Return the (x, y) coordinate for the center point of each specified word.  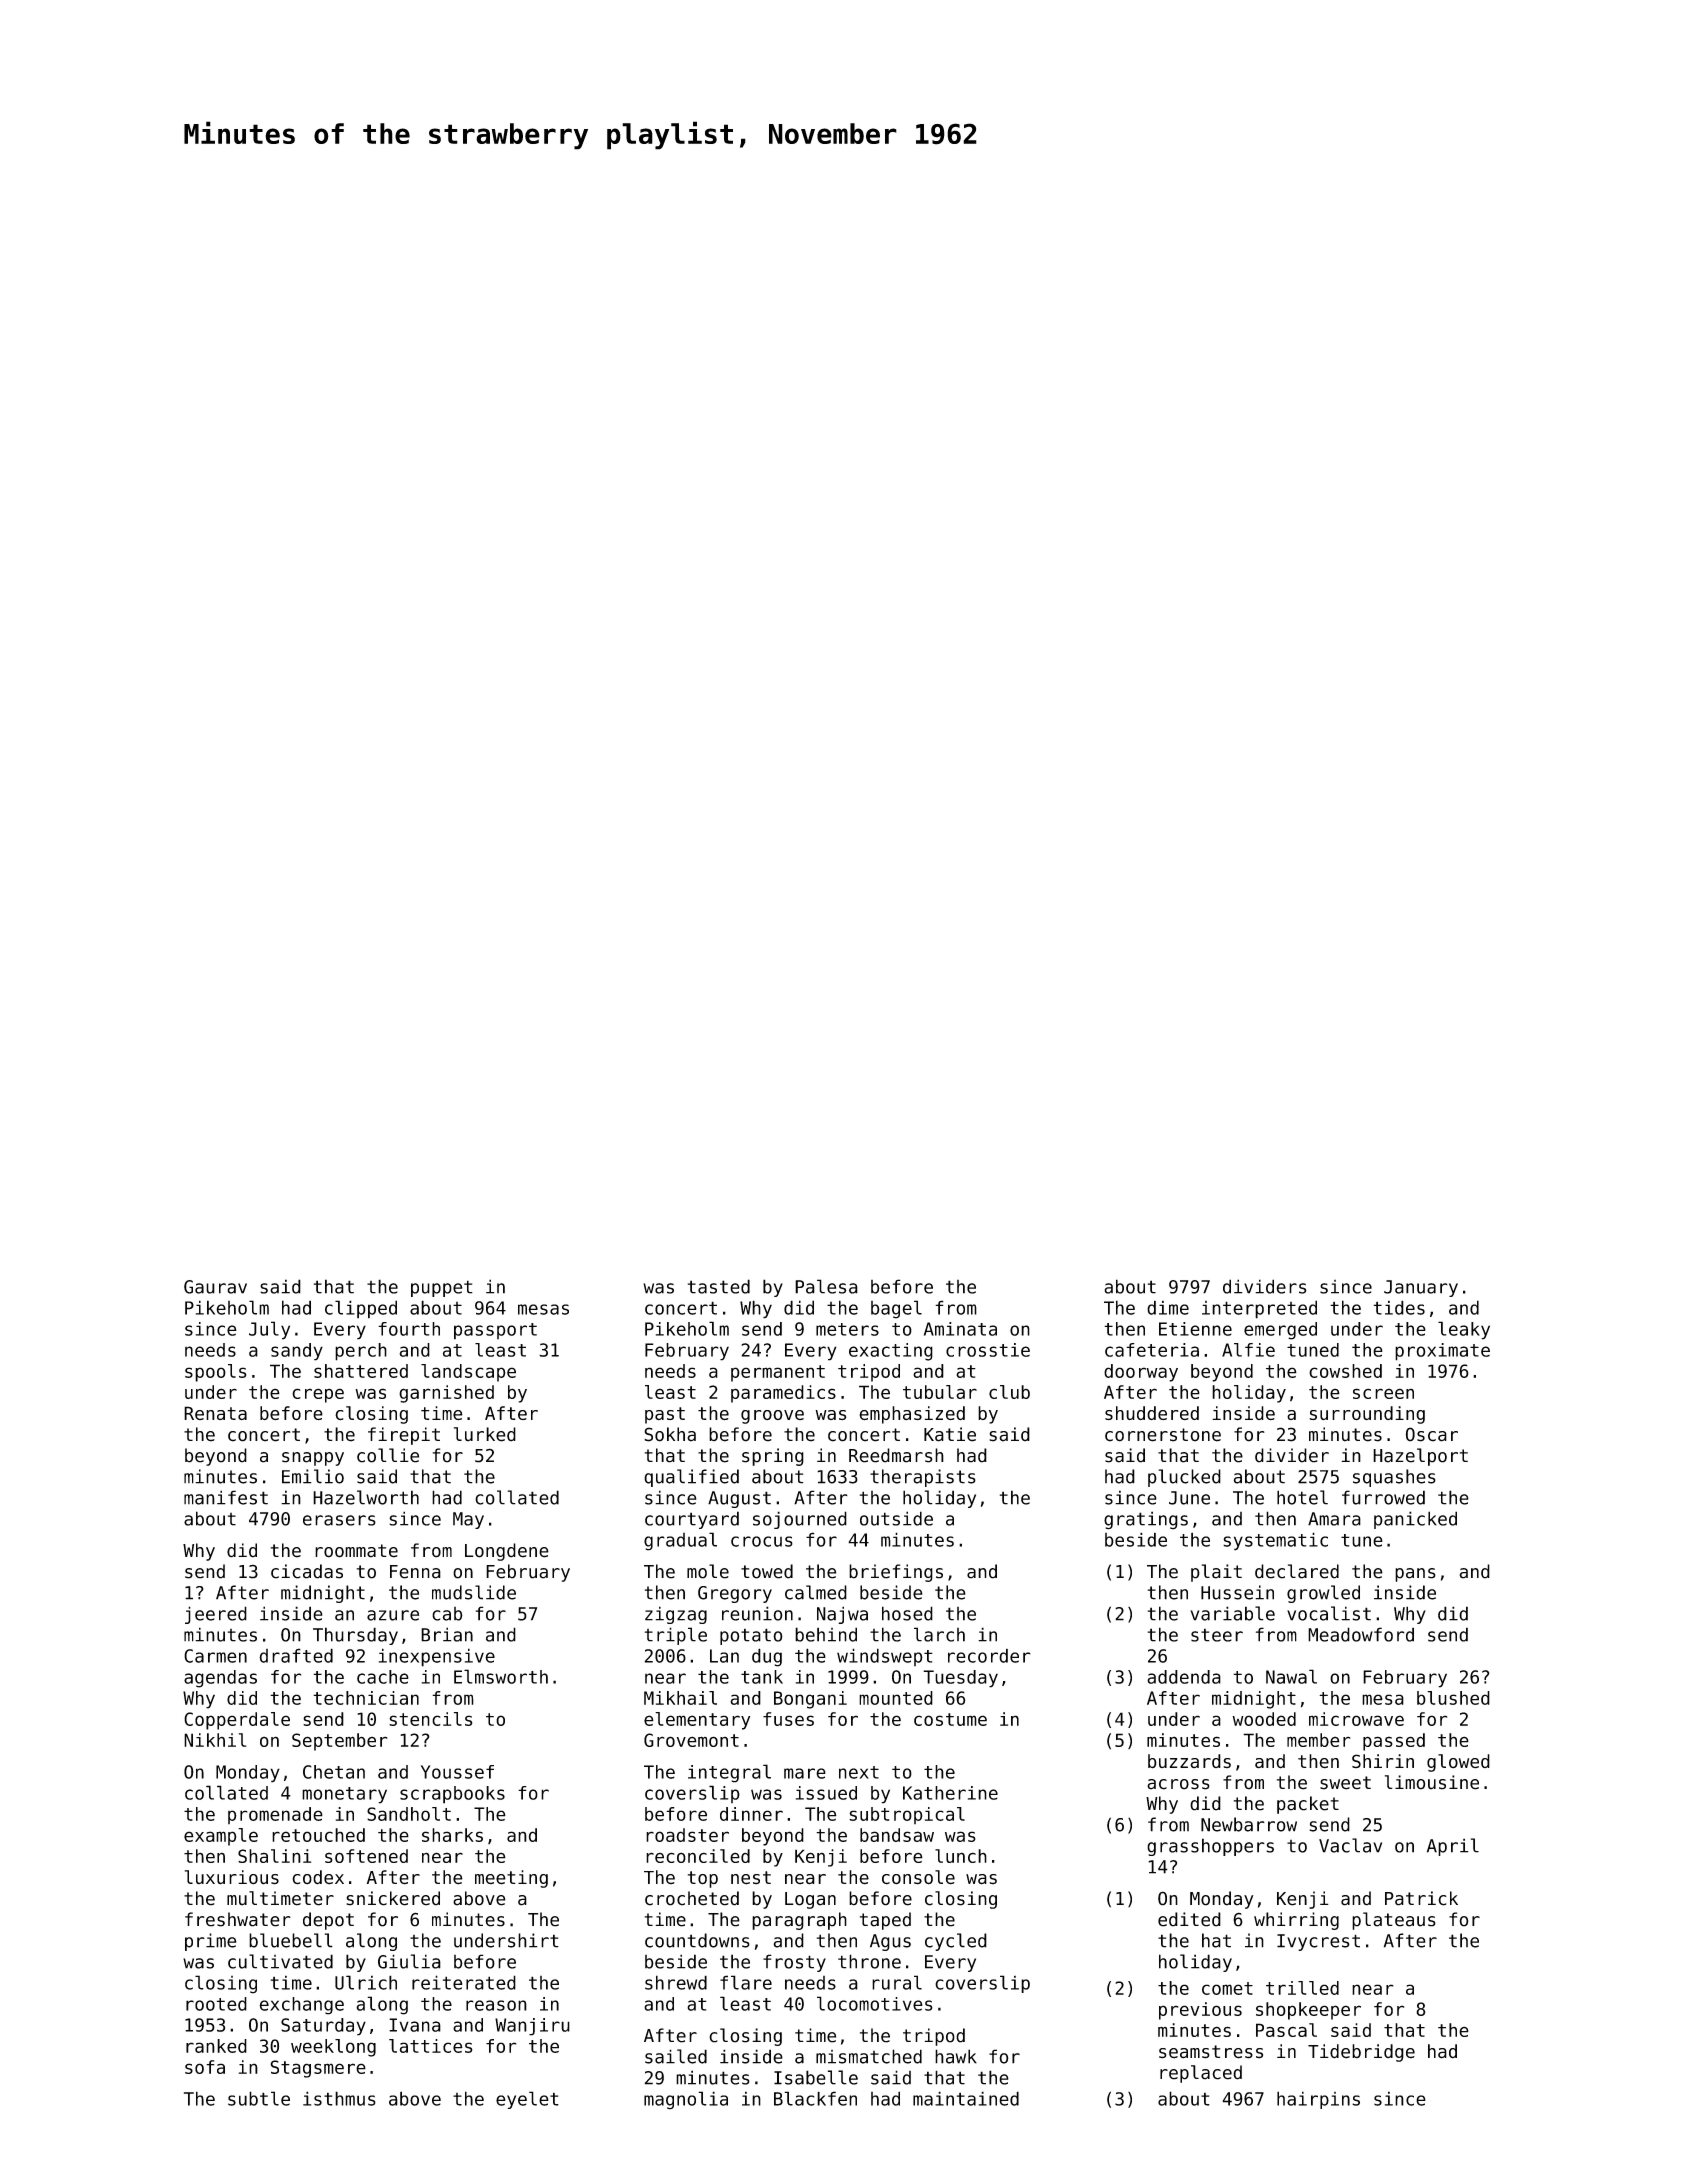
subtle (259, 2098)
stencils (430, 1719)
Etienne (1195, 1329)
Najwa (842, 1615)
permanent (778, 1373)
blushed (1453, 1698)
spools (216, 1373)
